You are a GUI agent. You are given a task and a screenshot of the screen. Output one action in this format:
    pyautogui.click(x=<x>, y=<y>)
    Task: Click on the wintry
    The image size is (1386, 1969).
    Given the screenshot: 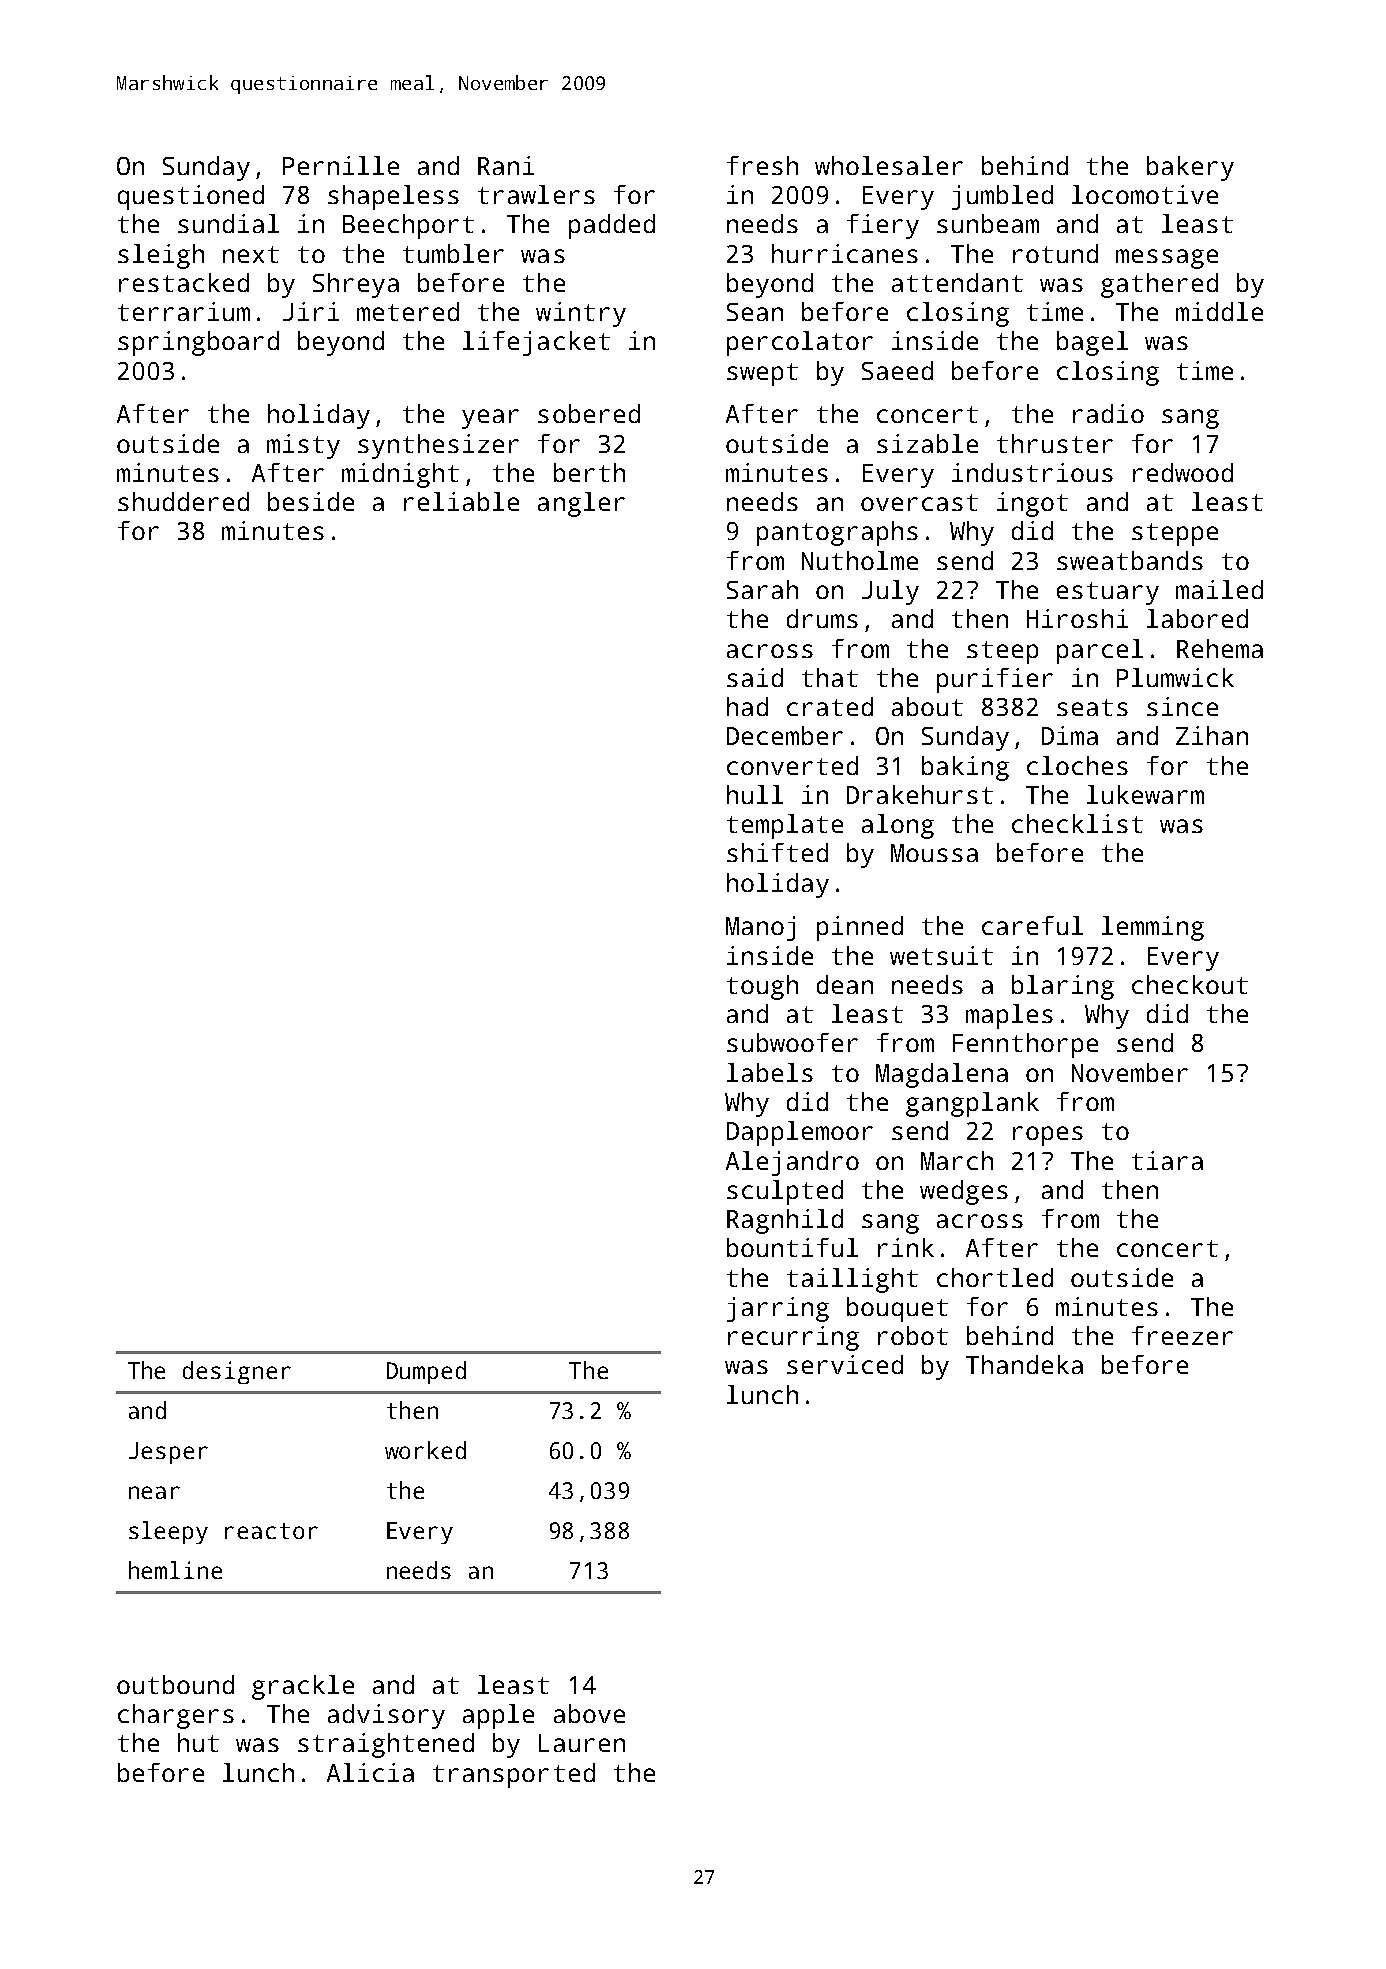 What is the action you would take?
    pyautogui.click(x=581, y=314)
